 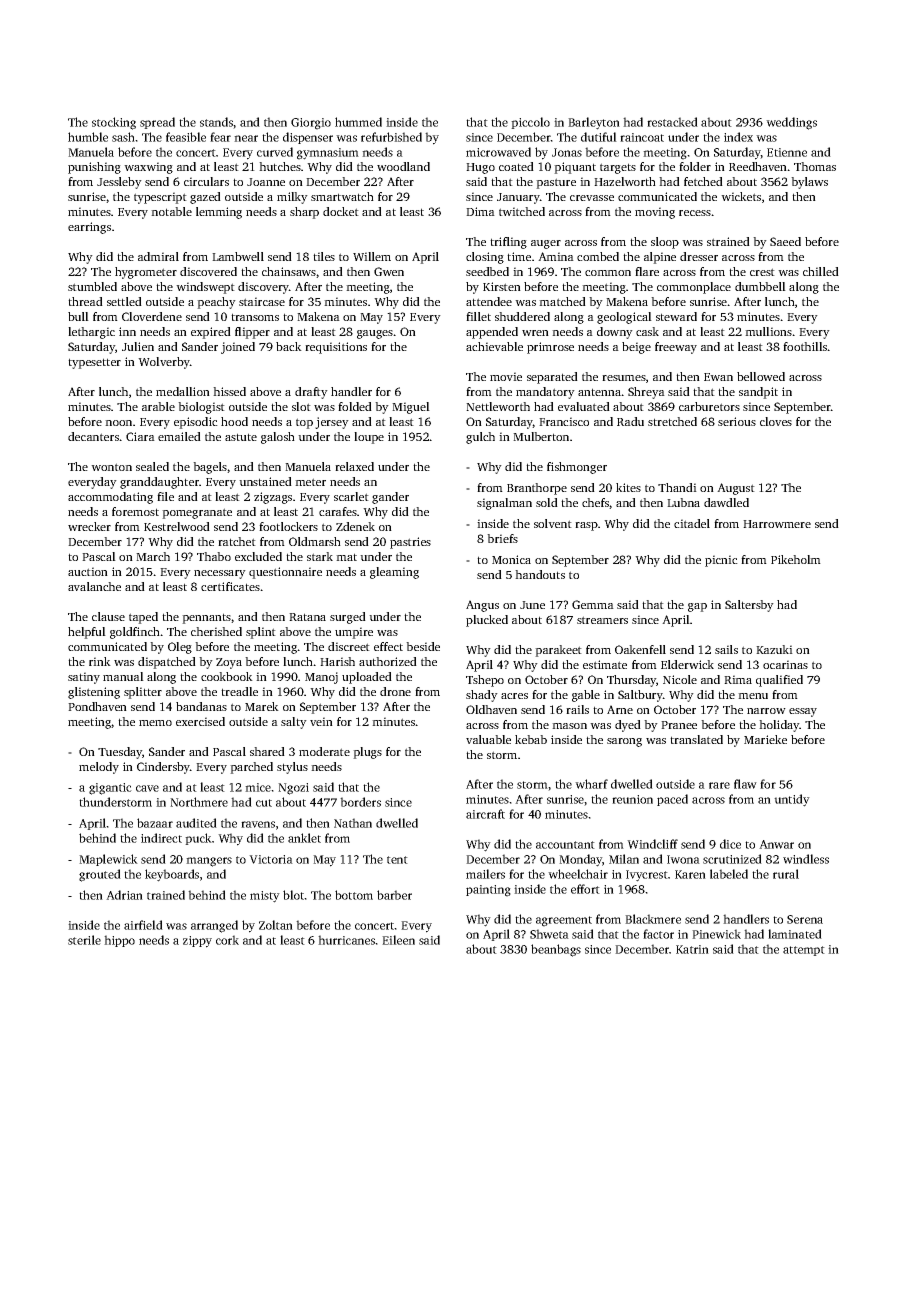 I want to click on cloves, so click(x=776, y=421).
